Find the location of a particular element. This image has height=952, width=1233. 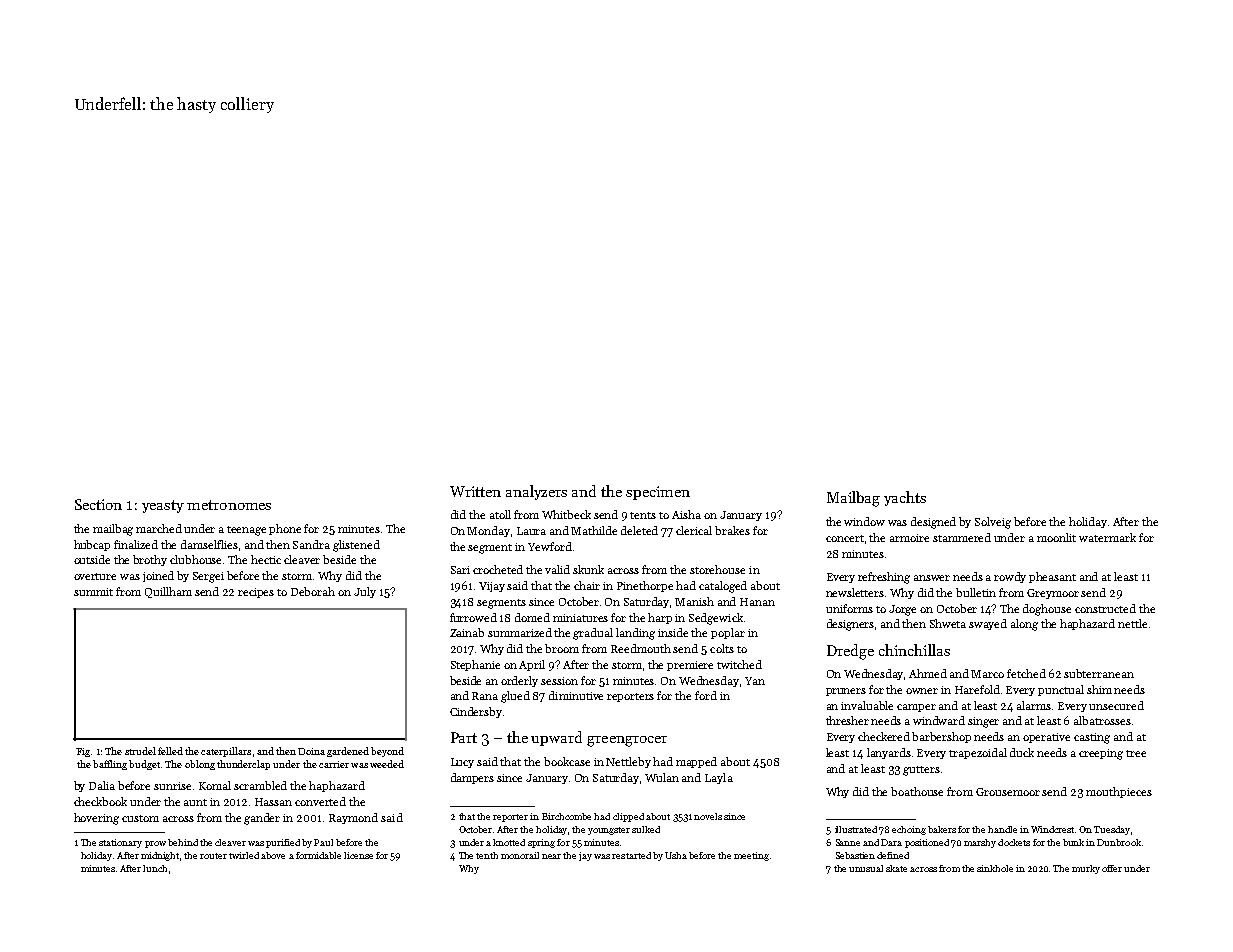

cataloged is located at coordinates (723, 587).
